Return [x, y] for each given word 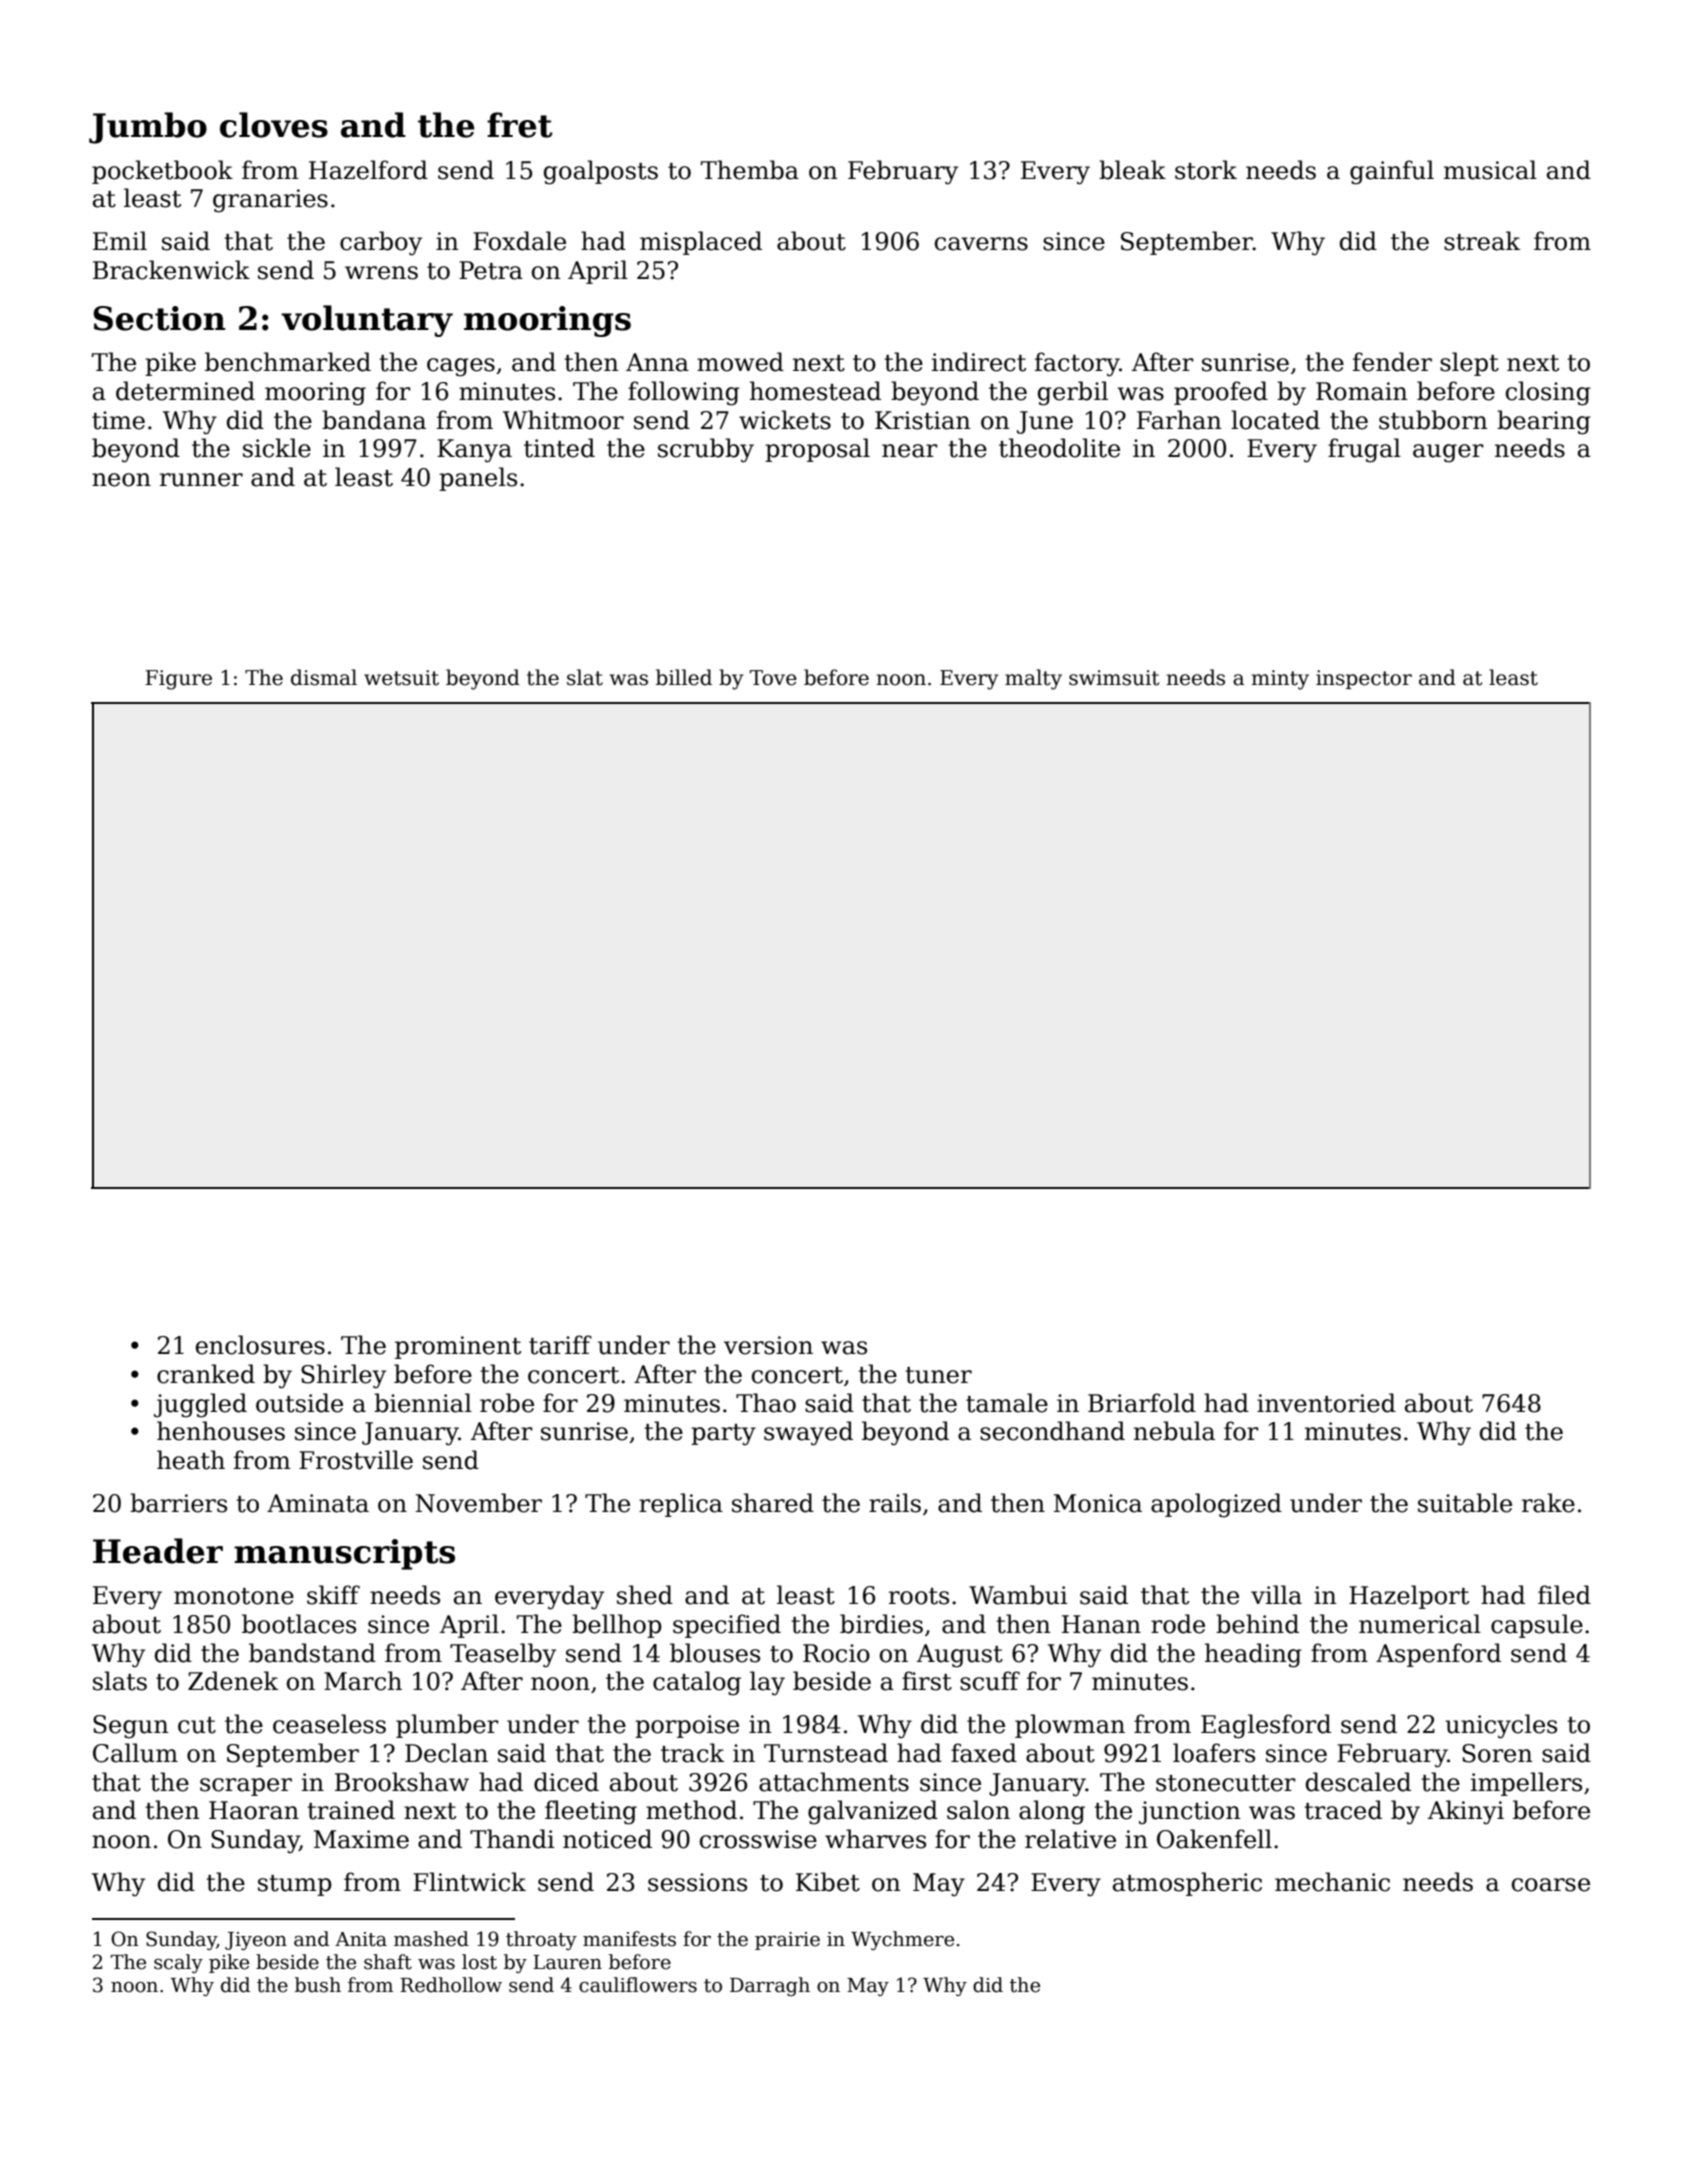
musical [1490, 170]
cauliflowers [638, 1985]
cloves [274, 125]
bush [318, 1985]
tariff [560, 1345]
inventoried [1326, 1403]
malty [1033, 679]
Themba [750, 170]
